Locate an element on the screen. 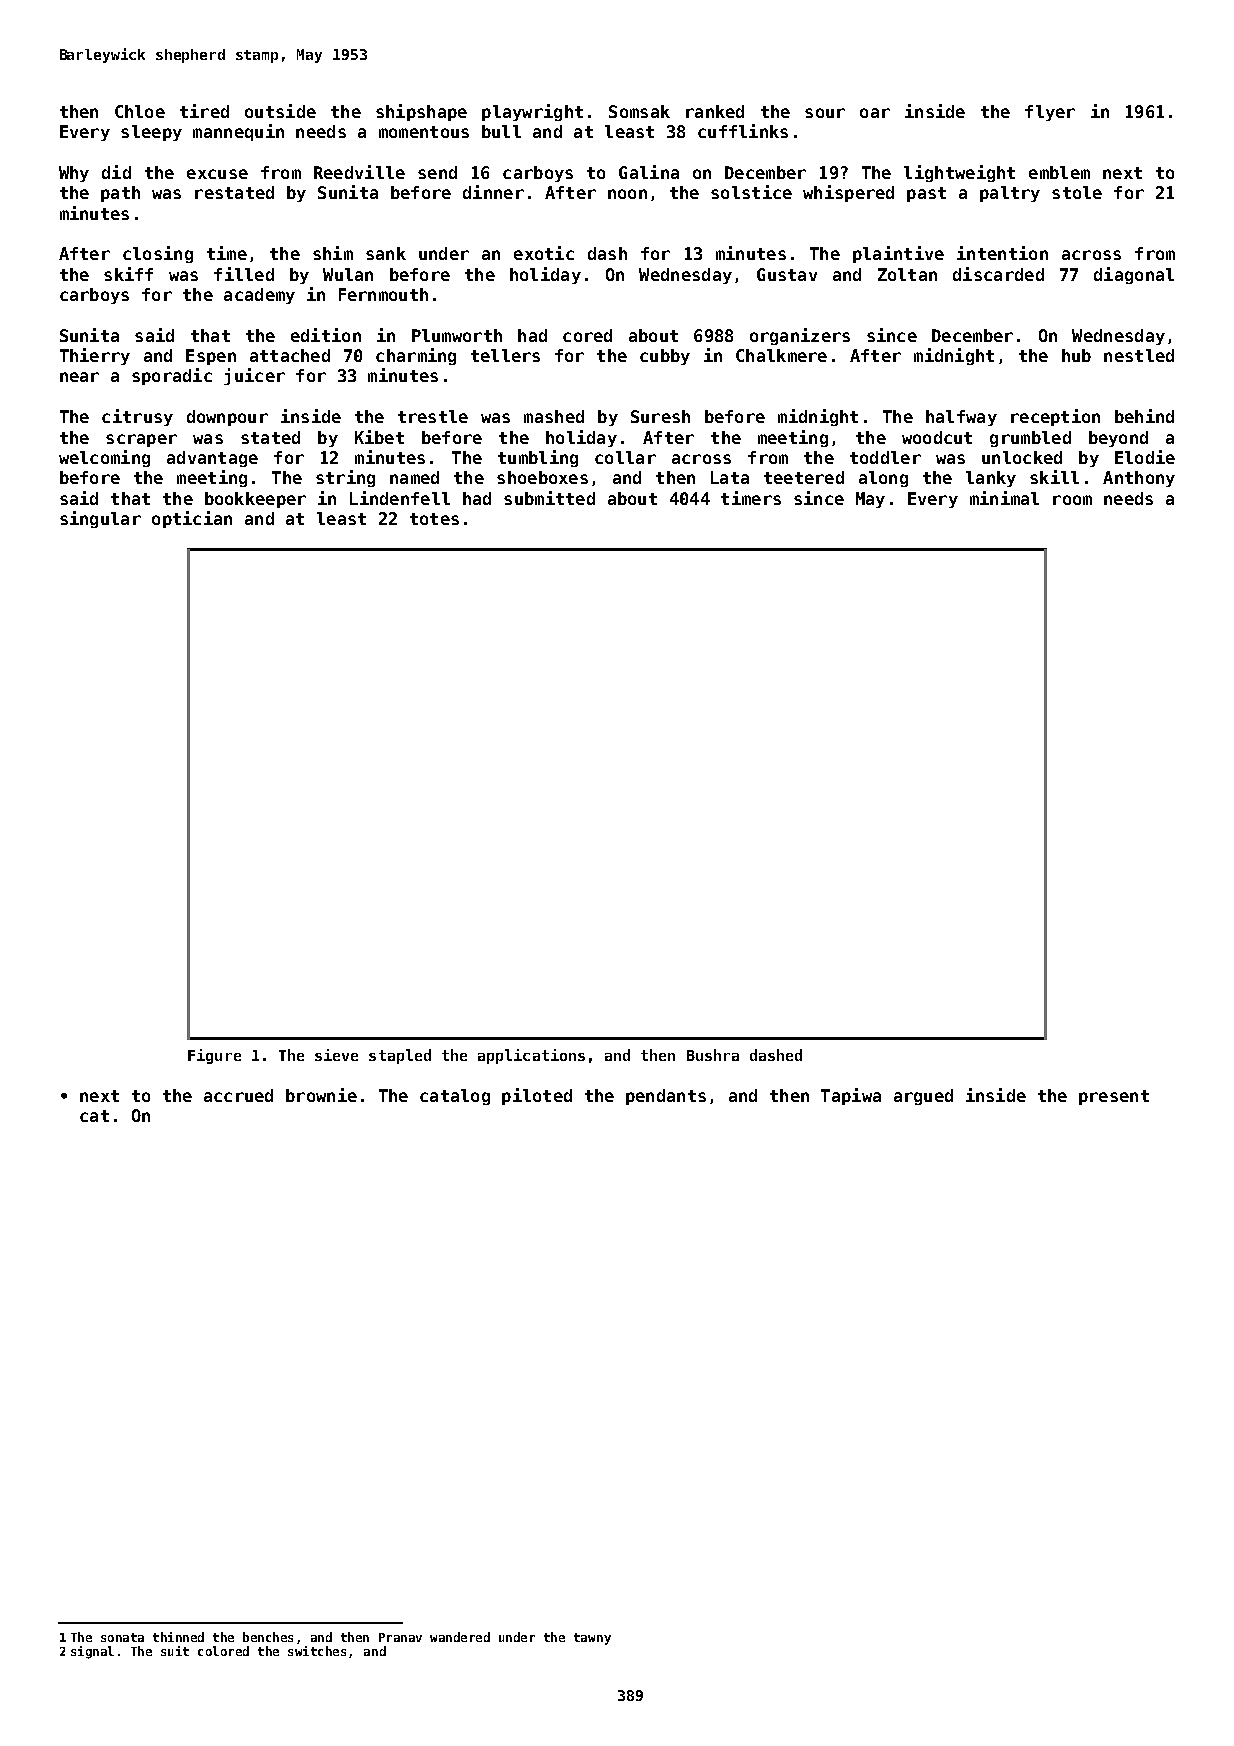  Thierry is located at coordinates (95, 356).
